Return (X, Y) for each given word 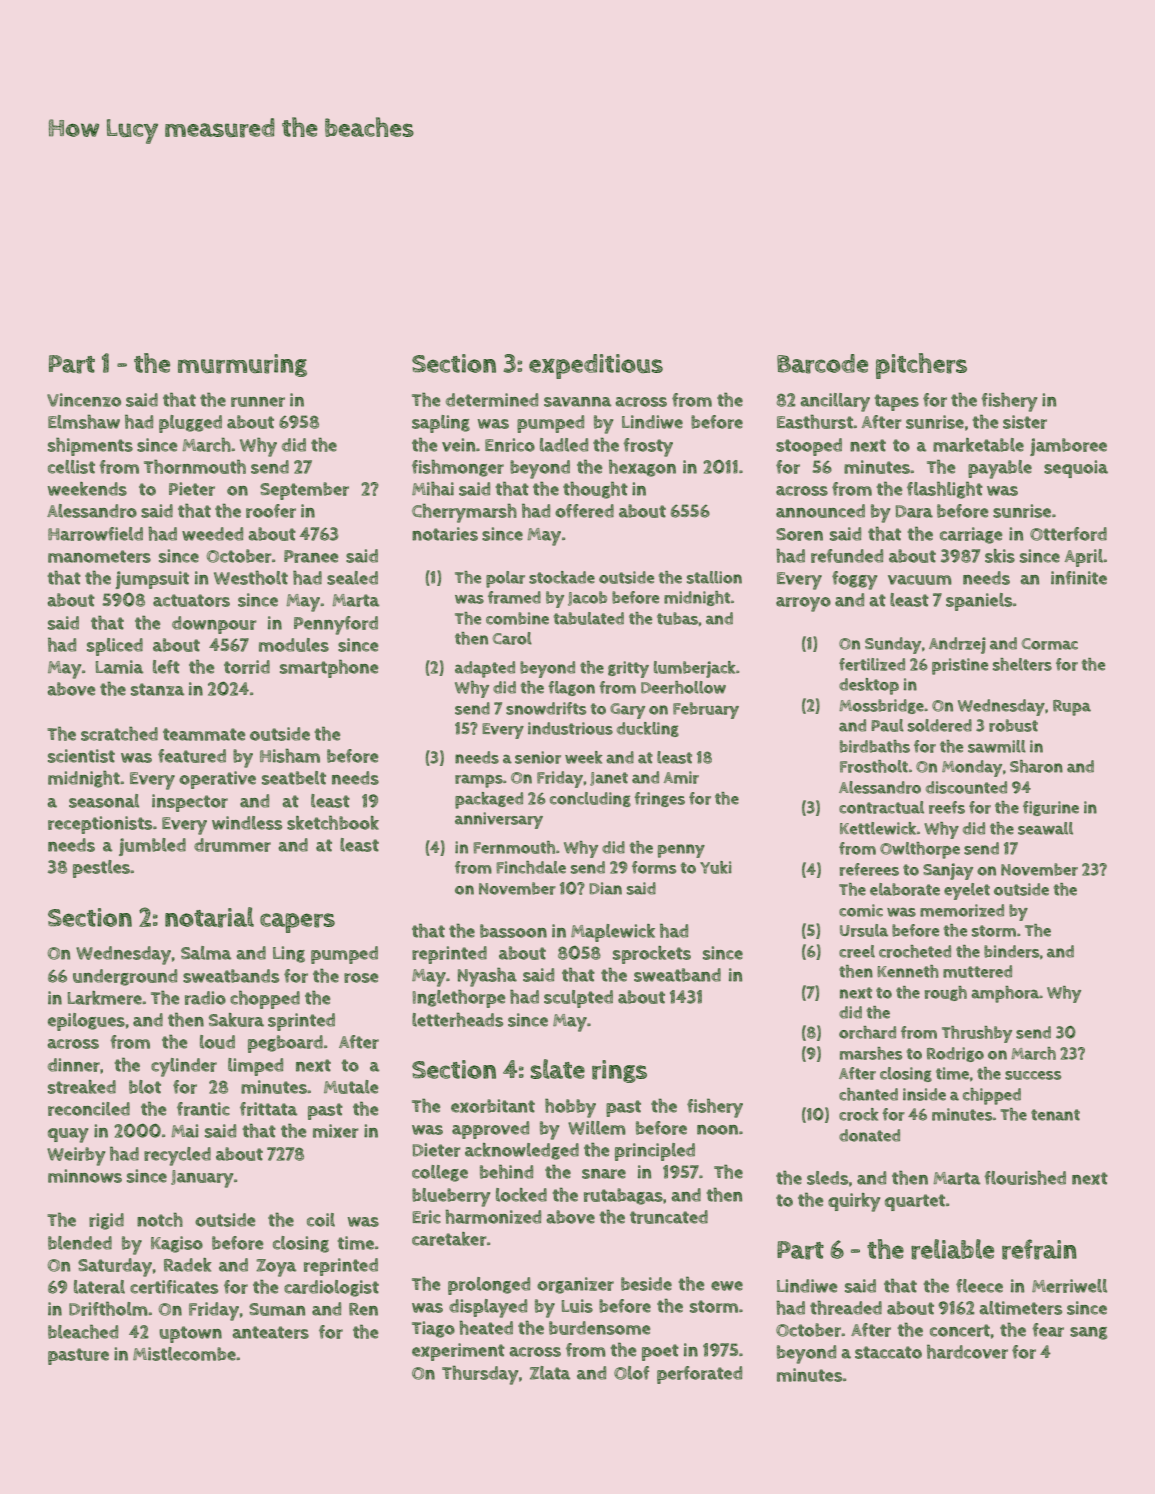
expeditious (596, 366)
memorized (962, 910)
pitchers (921, 366)
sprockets (652, 955)
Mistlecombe (184, 1354)
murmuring (242, 365)
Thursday (480, 1375)
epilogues (86, 1022)
